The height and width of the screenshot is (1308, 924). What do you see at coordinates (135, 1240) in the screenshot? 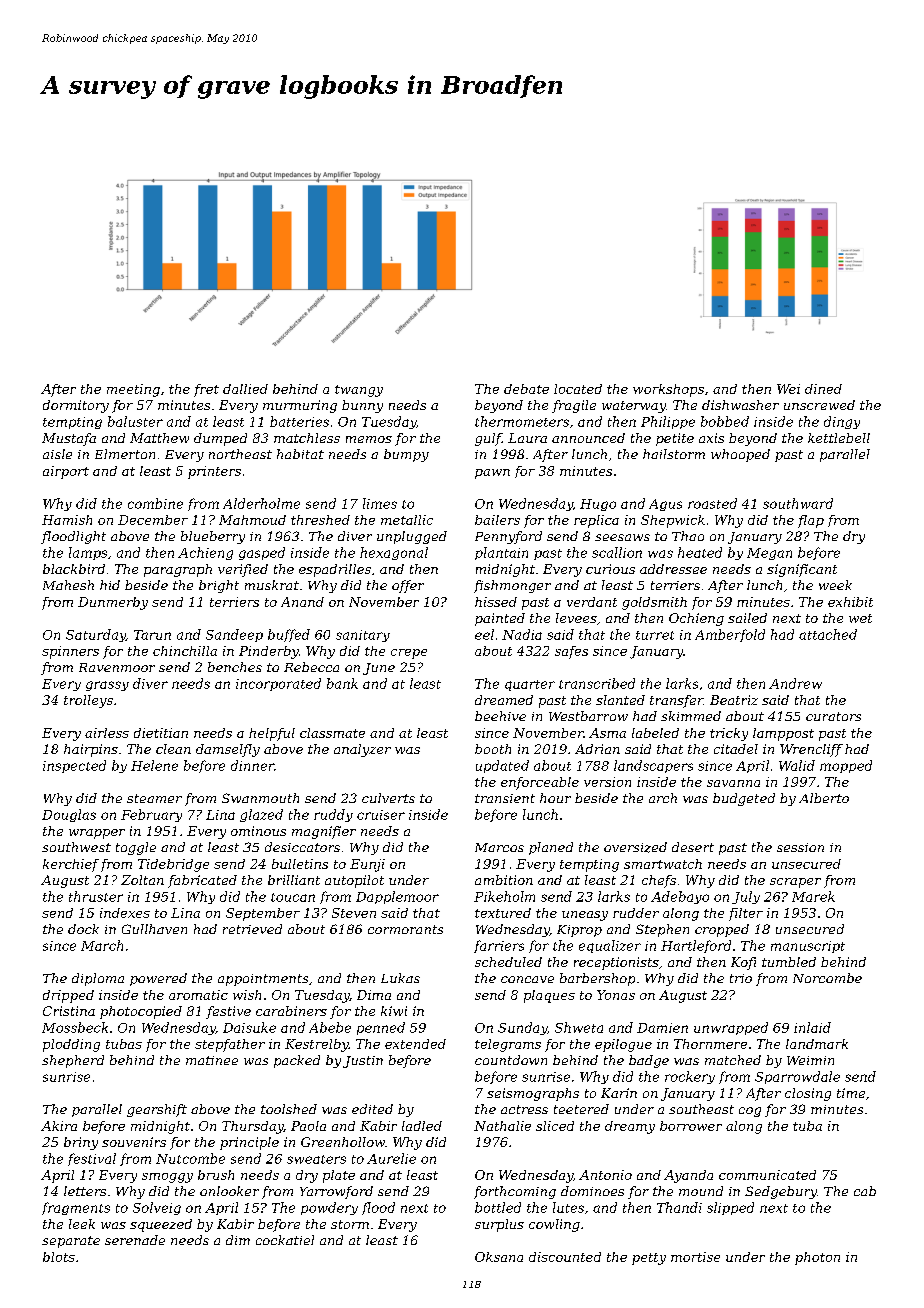
I see `serenade` at bounding box center [135, 1240].
